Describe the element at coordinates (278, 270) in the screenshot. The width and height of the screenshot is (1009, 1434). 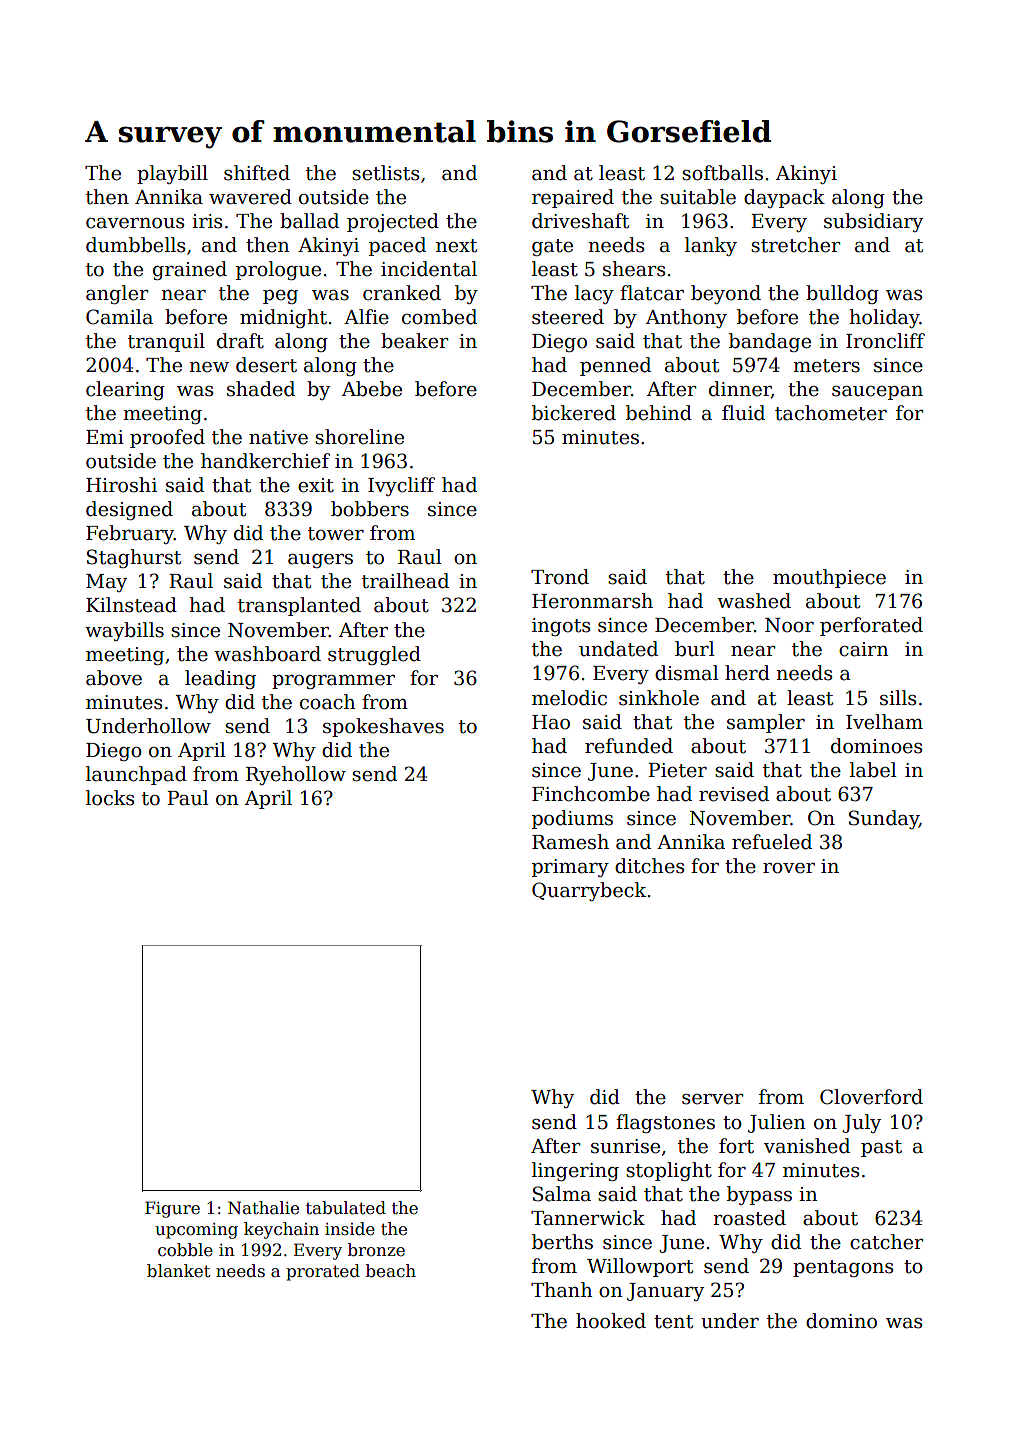
I see `prologue` at that location.
